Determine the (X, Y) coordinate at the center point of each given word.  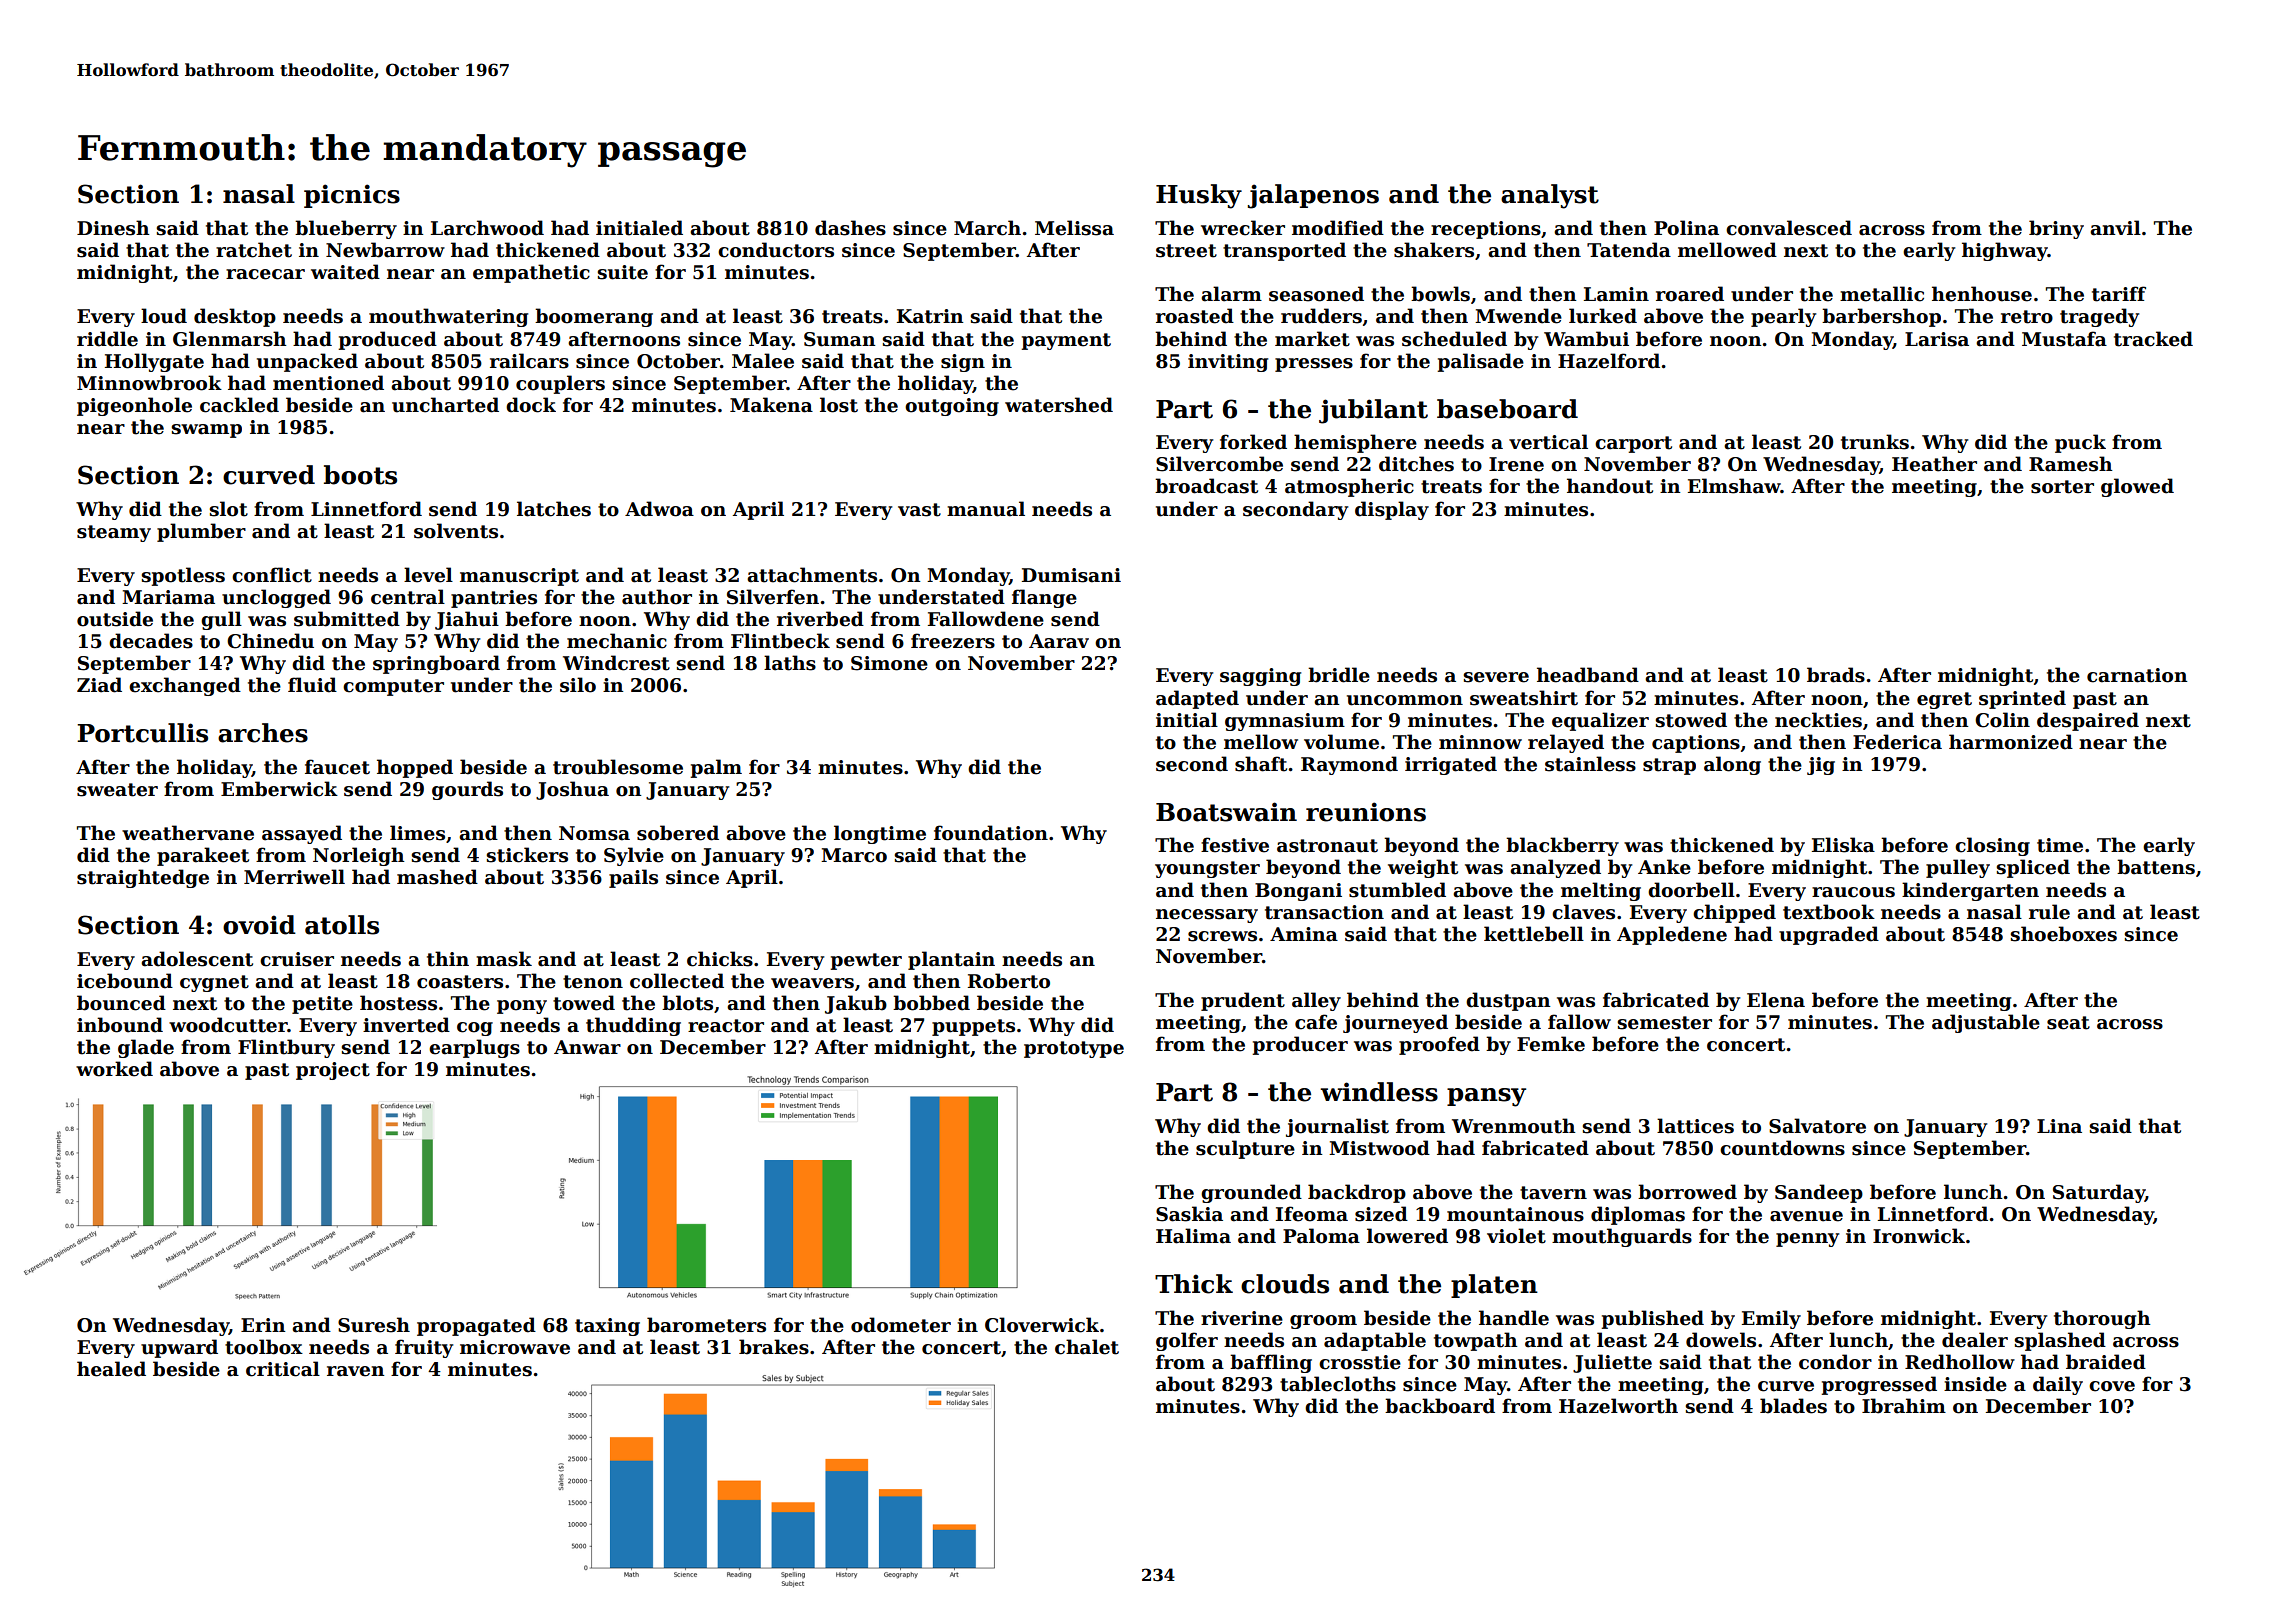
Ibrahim (1904, 1406)
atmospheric (1349, 487)
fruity (424, 1348)
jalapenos (1313, 196)
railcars (529, 361)
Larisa (1937, 339)
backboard (1440, 1406)
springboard (436, 664)
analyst (1550, 196)
